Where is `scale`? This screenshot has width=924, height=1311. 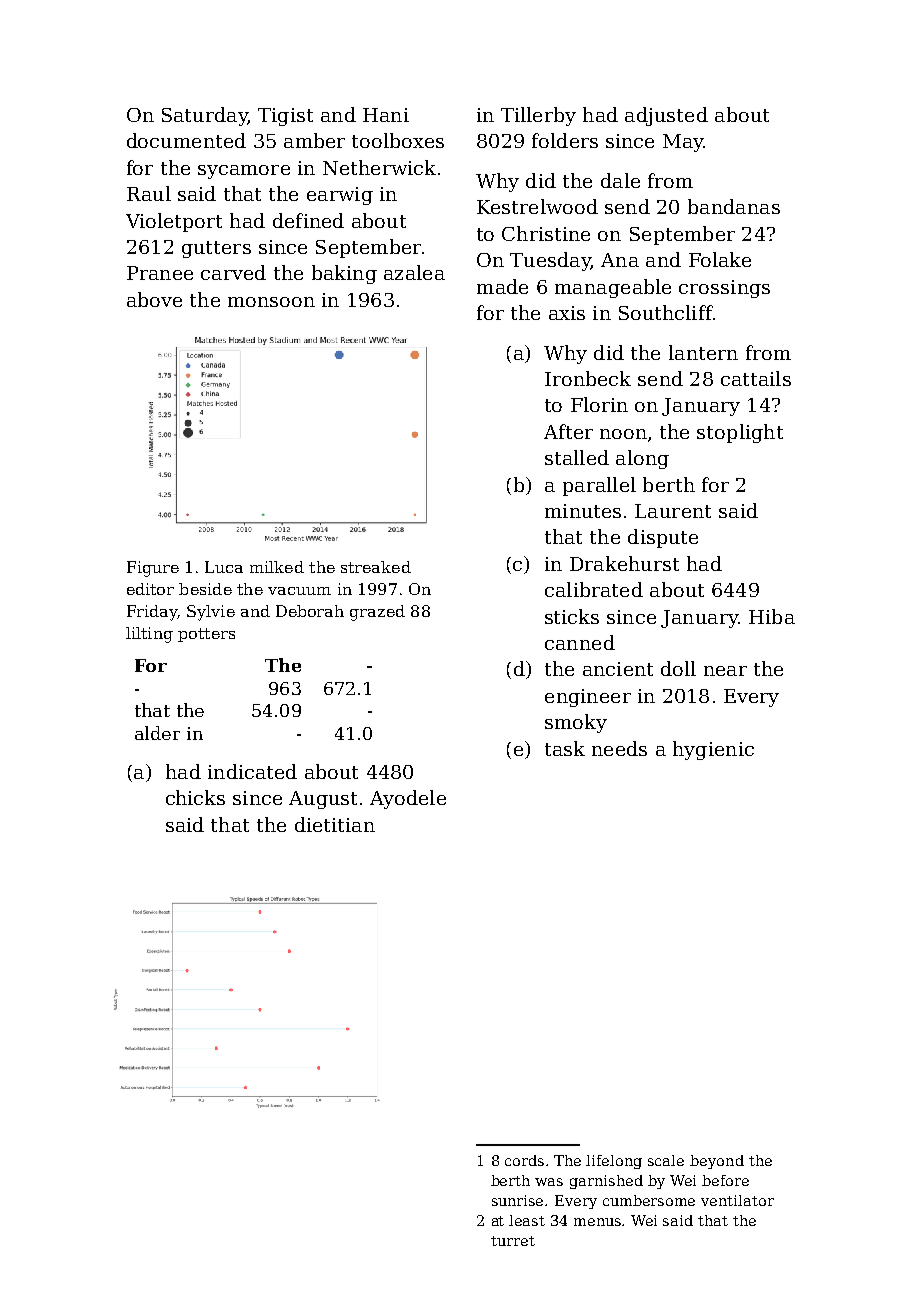 scale is located at coordinates (666, 1160).
